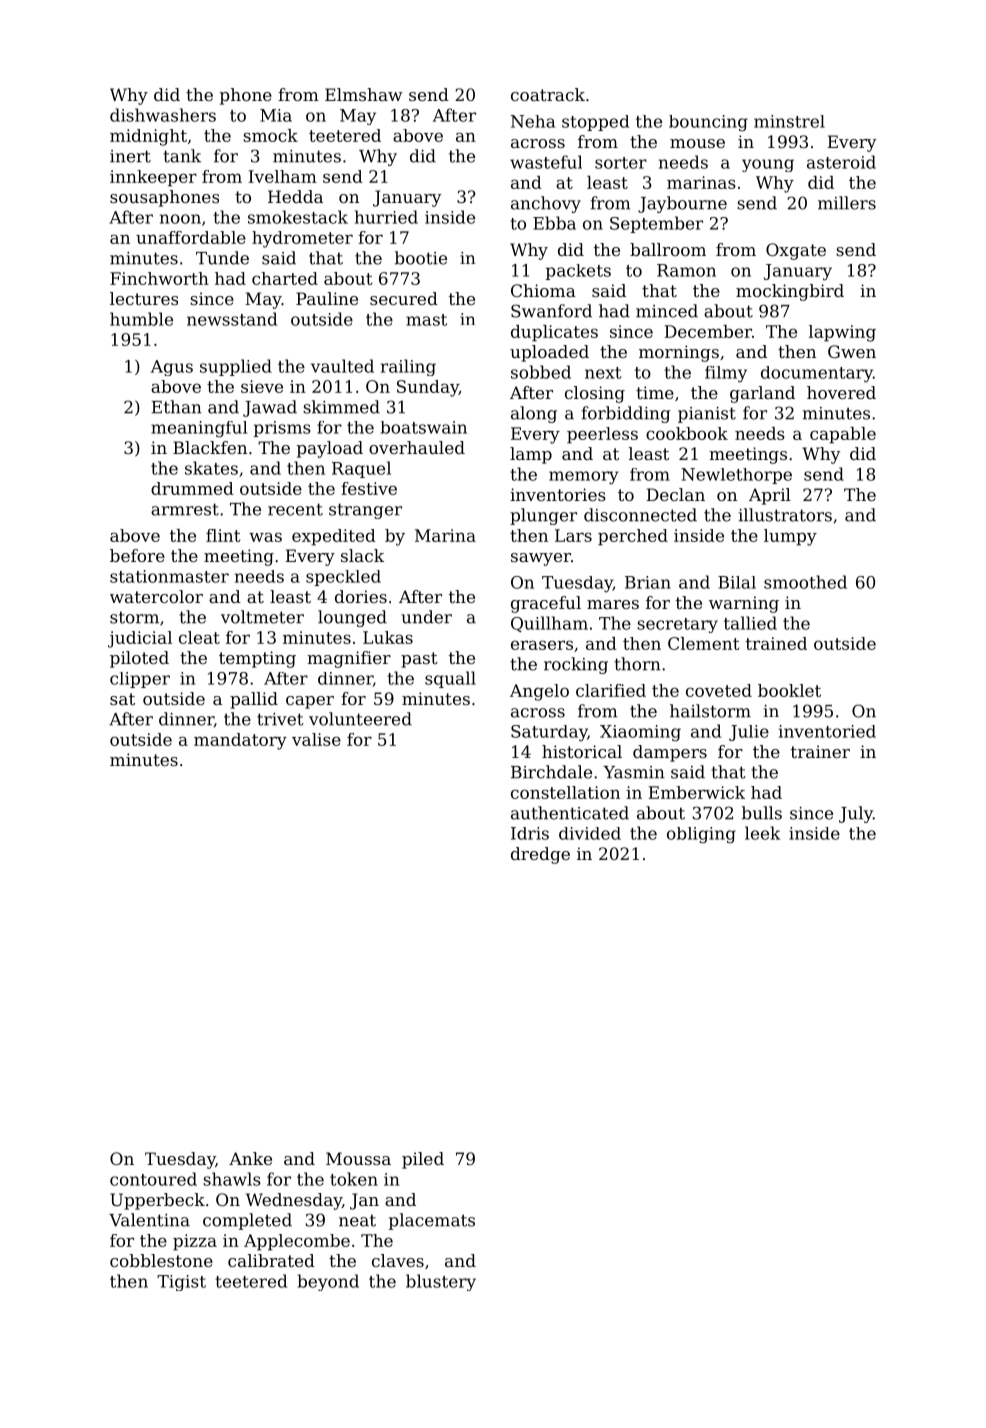 This screenshot has height=1428, width=986. What do you see at coordinates (364, 94) in the screenshot?
I see `Elmshaw` at bounding box center [364, 94].
